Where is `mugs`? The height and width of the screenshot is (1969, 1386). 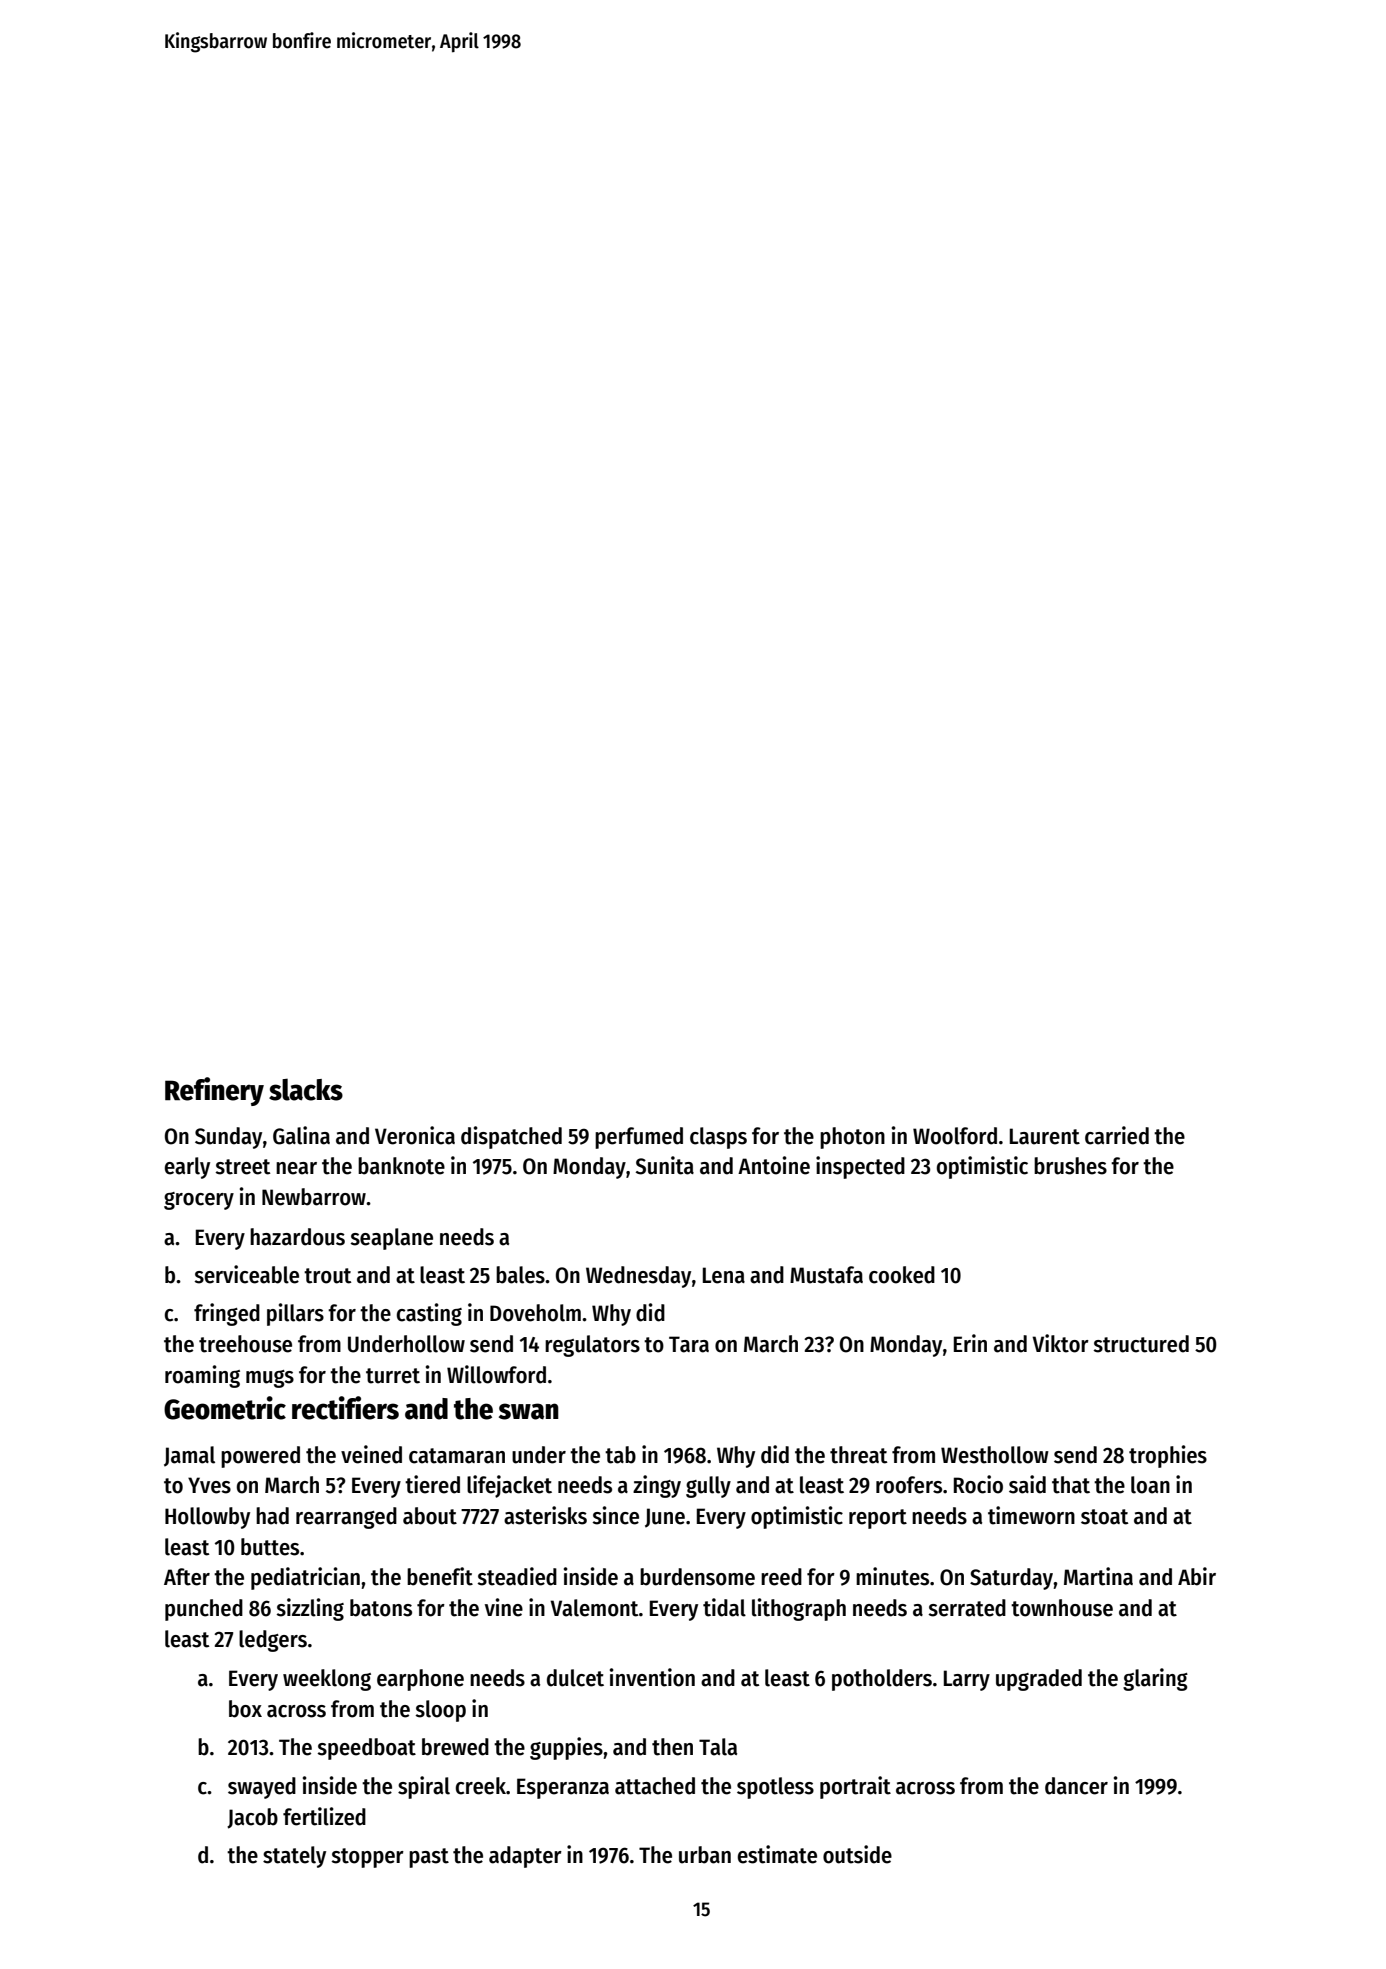 mugs is located at coordinates (270, 1379).
